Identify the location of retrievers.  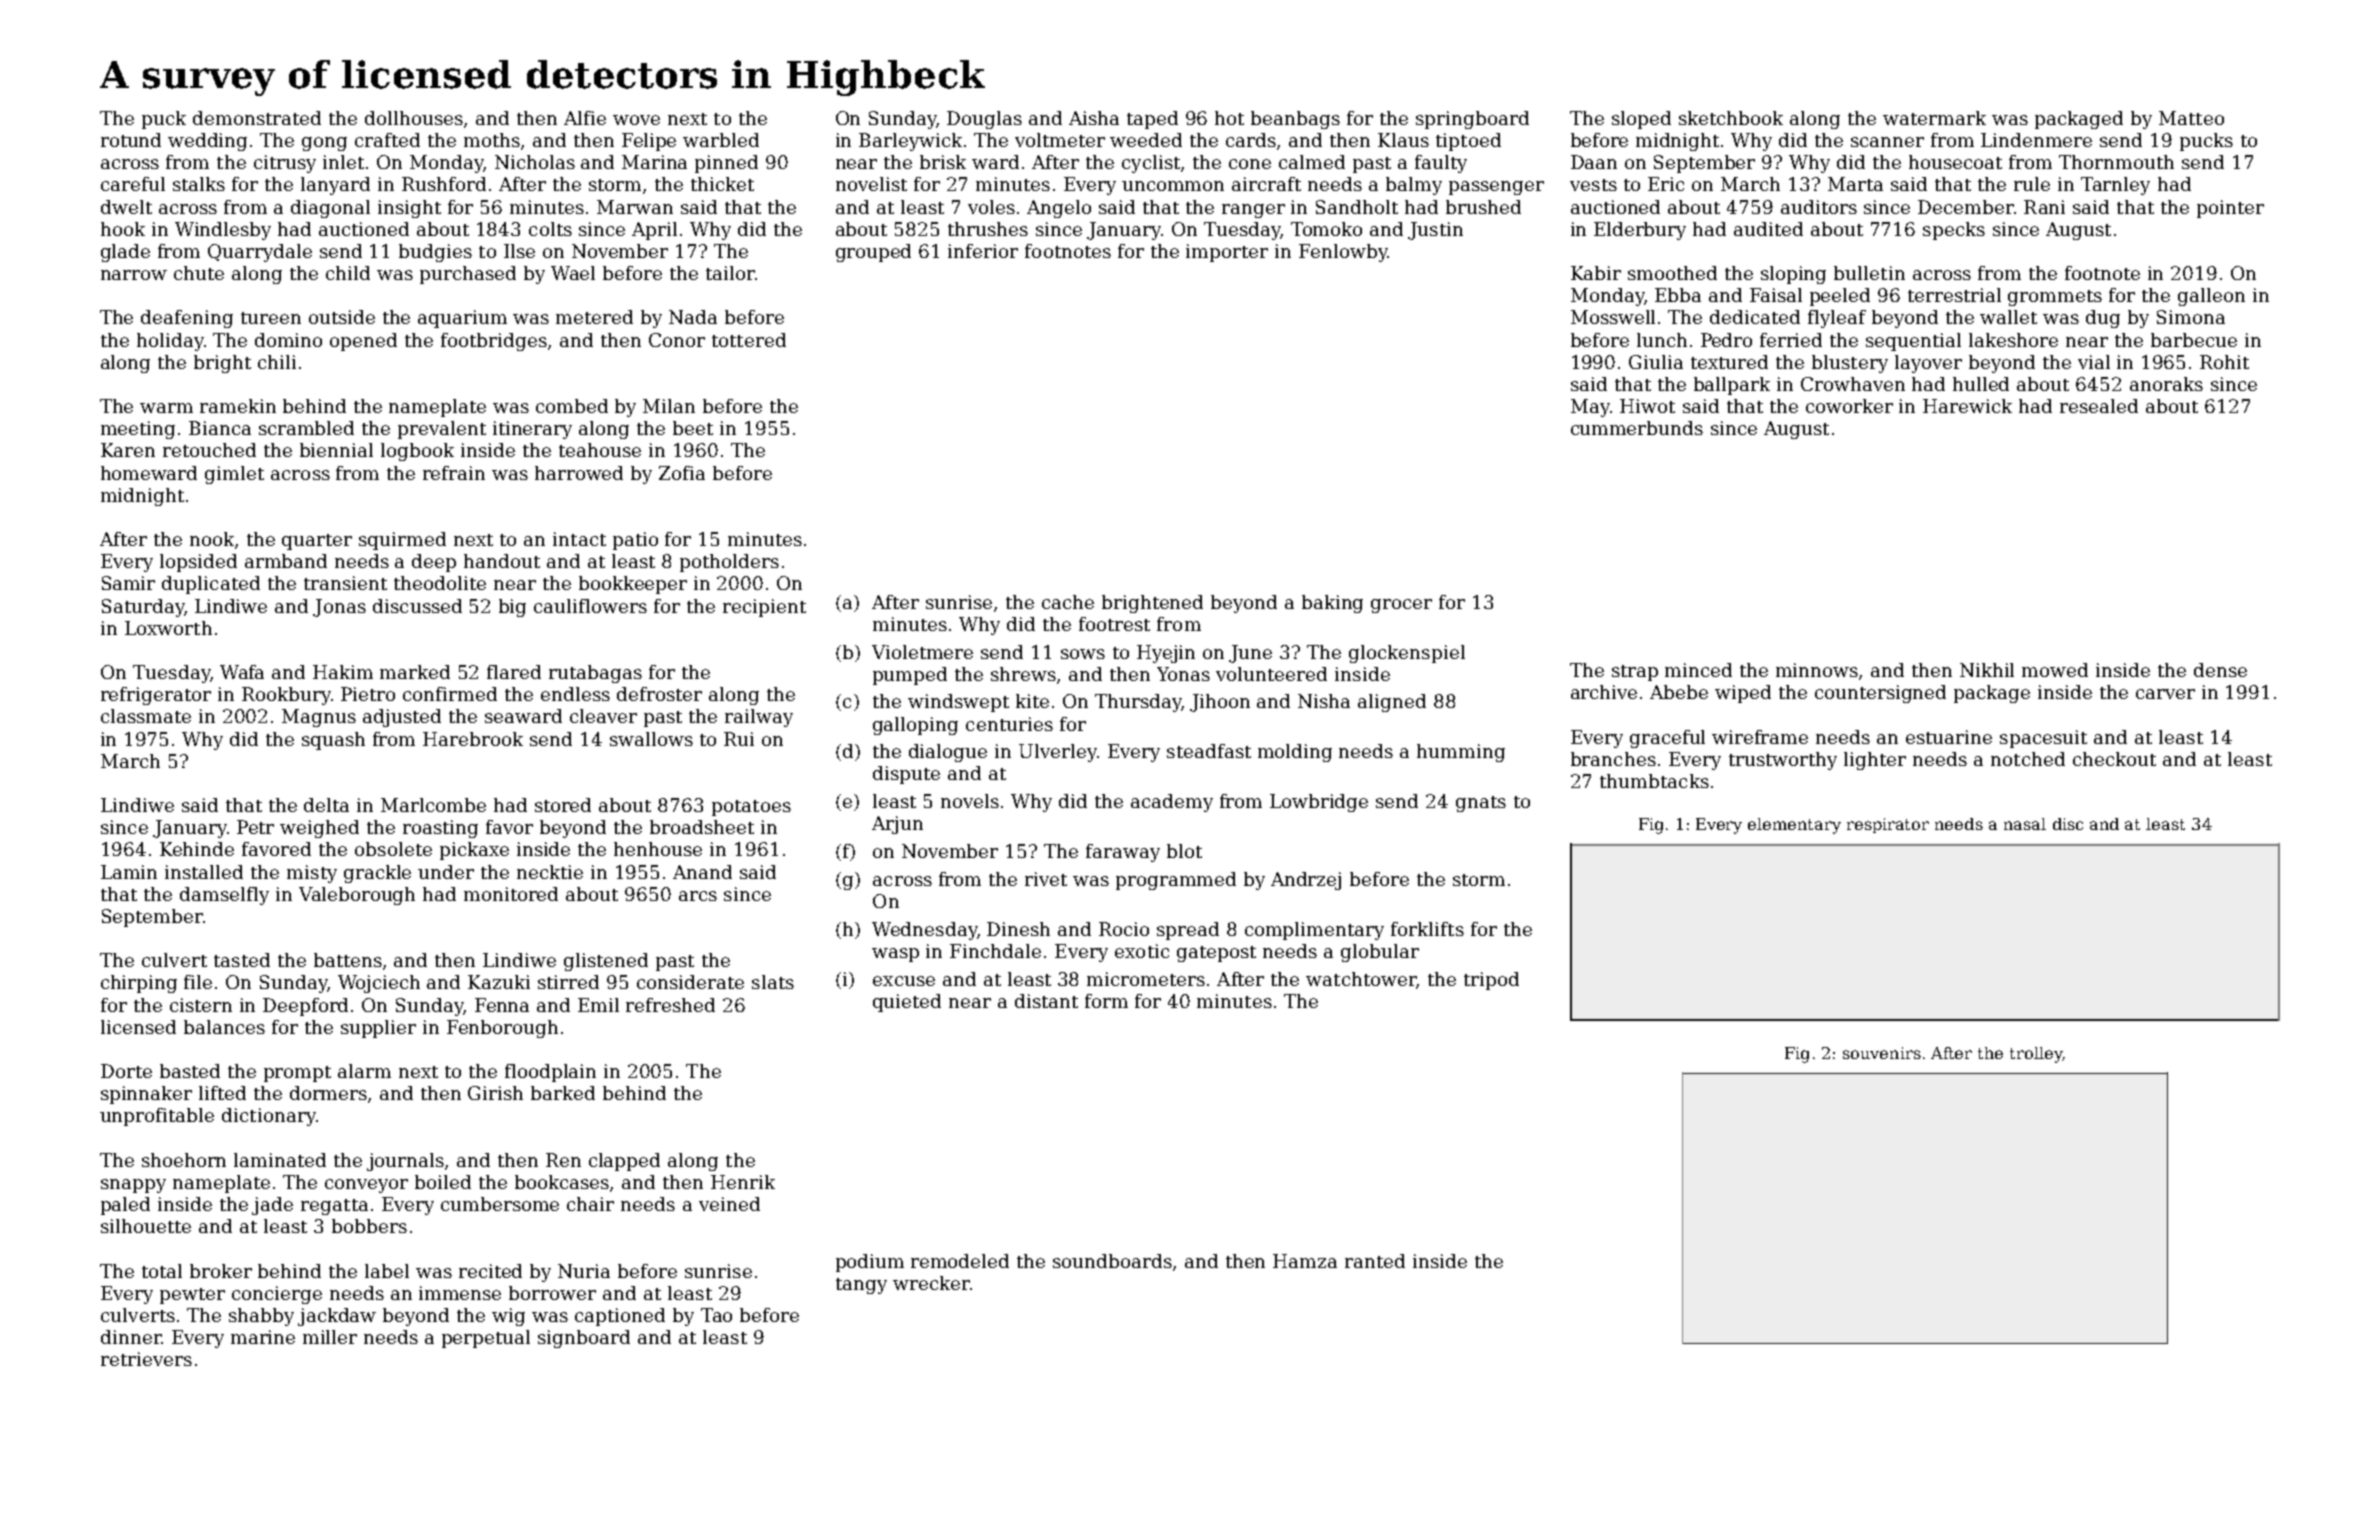
(146, 1359).
